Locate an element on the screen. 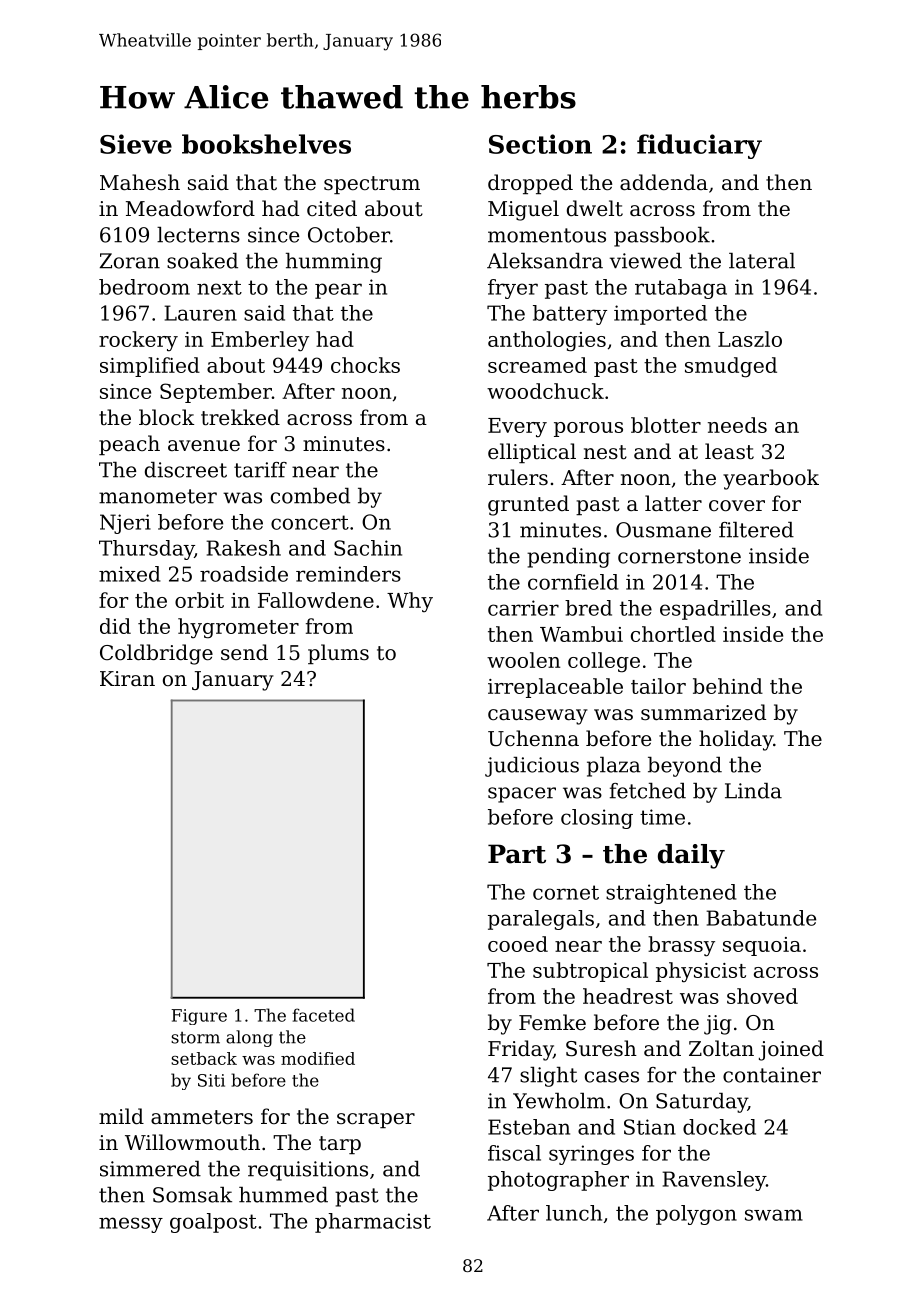 This screenshot has width=924, height=1314. pharmacist is located at coordinates (373, 1223).
